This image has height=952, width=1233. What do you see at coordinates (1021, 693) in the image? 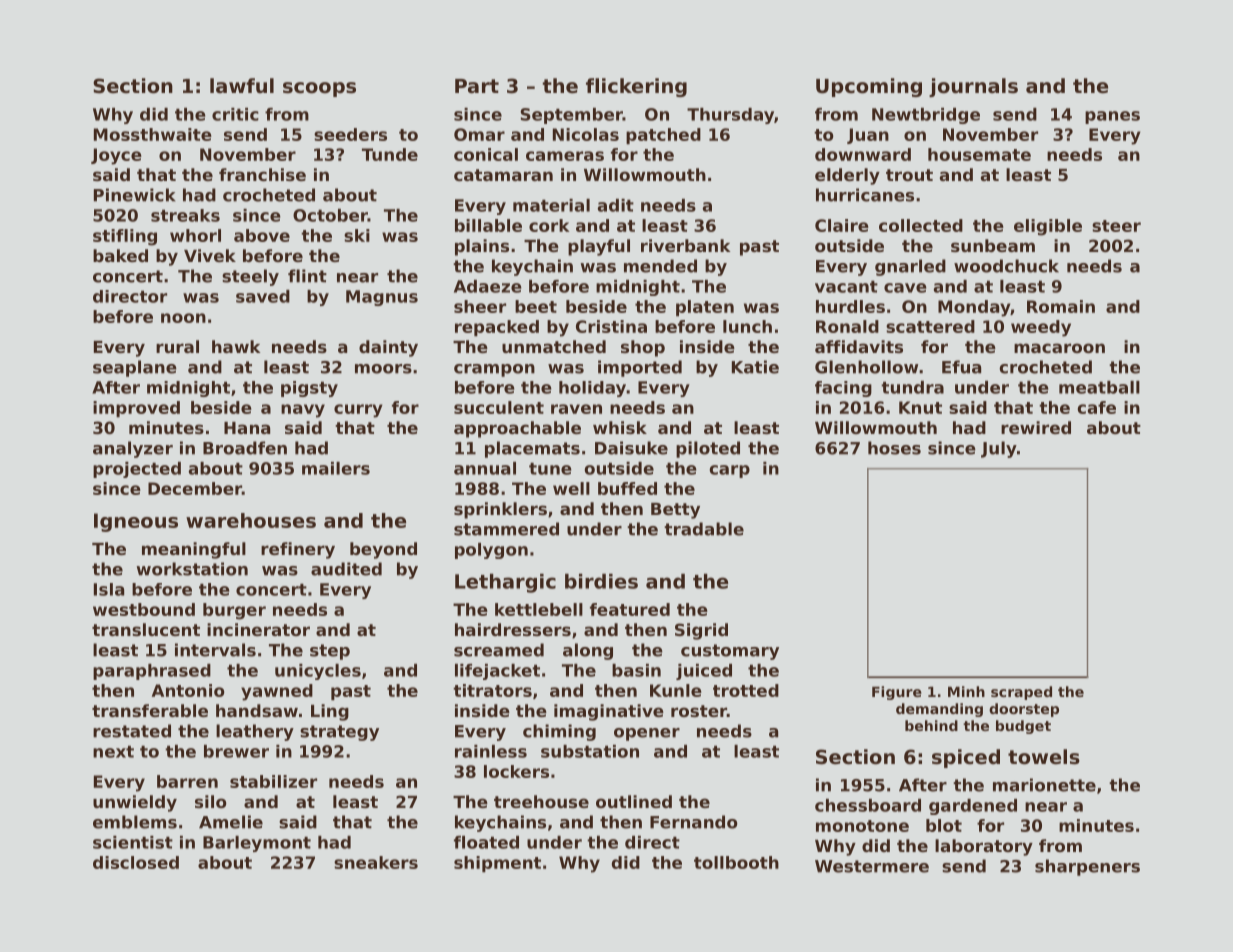
I see `scraped` at bounding box center [1021, 693].
